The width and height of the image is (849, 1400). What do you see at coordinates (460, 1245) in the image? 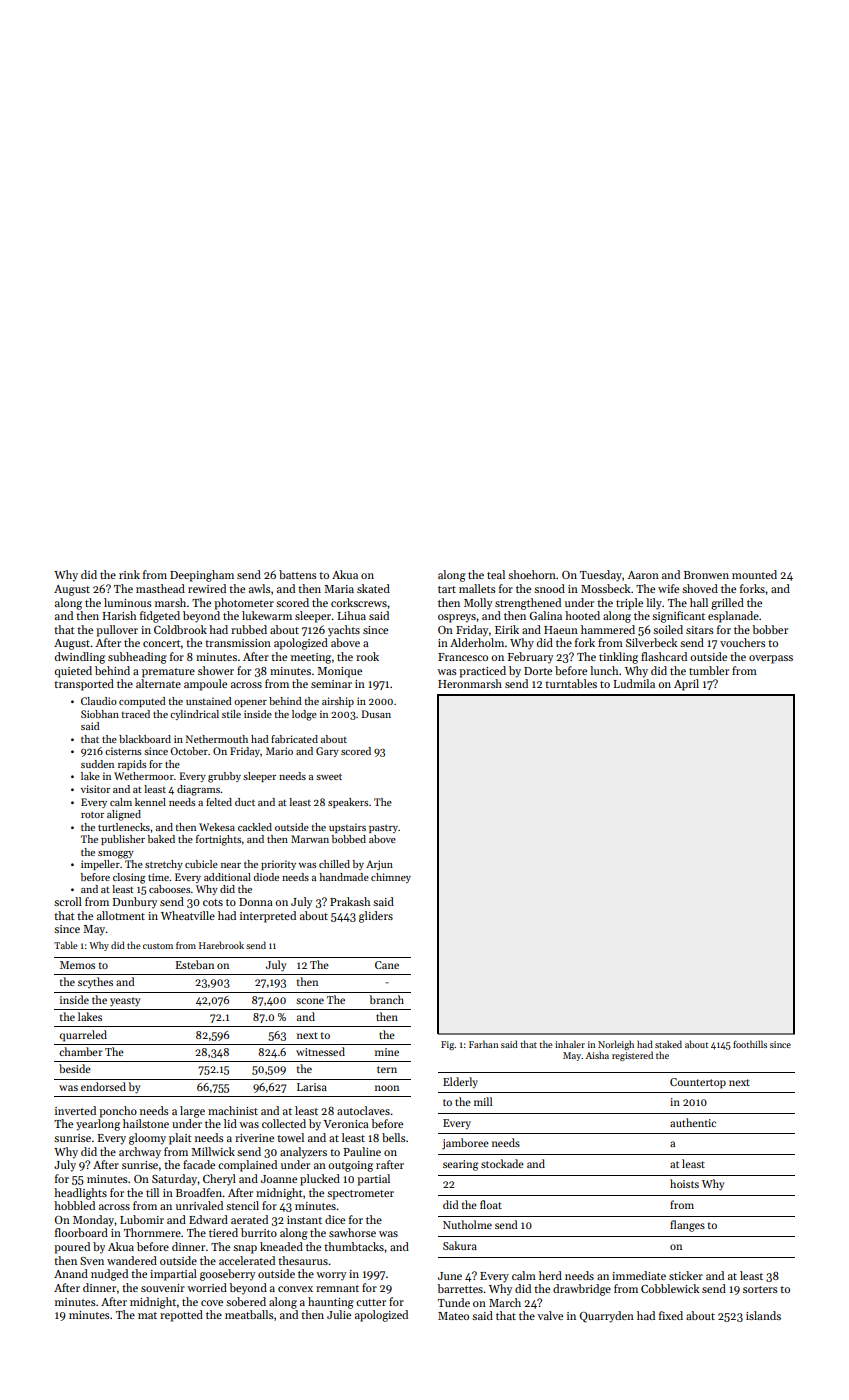
I see `Sakura` at bounding box center [460, 1245].
